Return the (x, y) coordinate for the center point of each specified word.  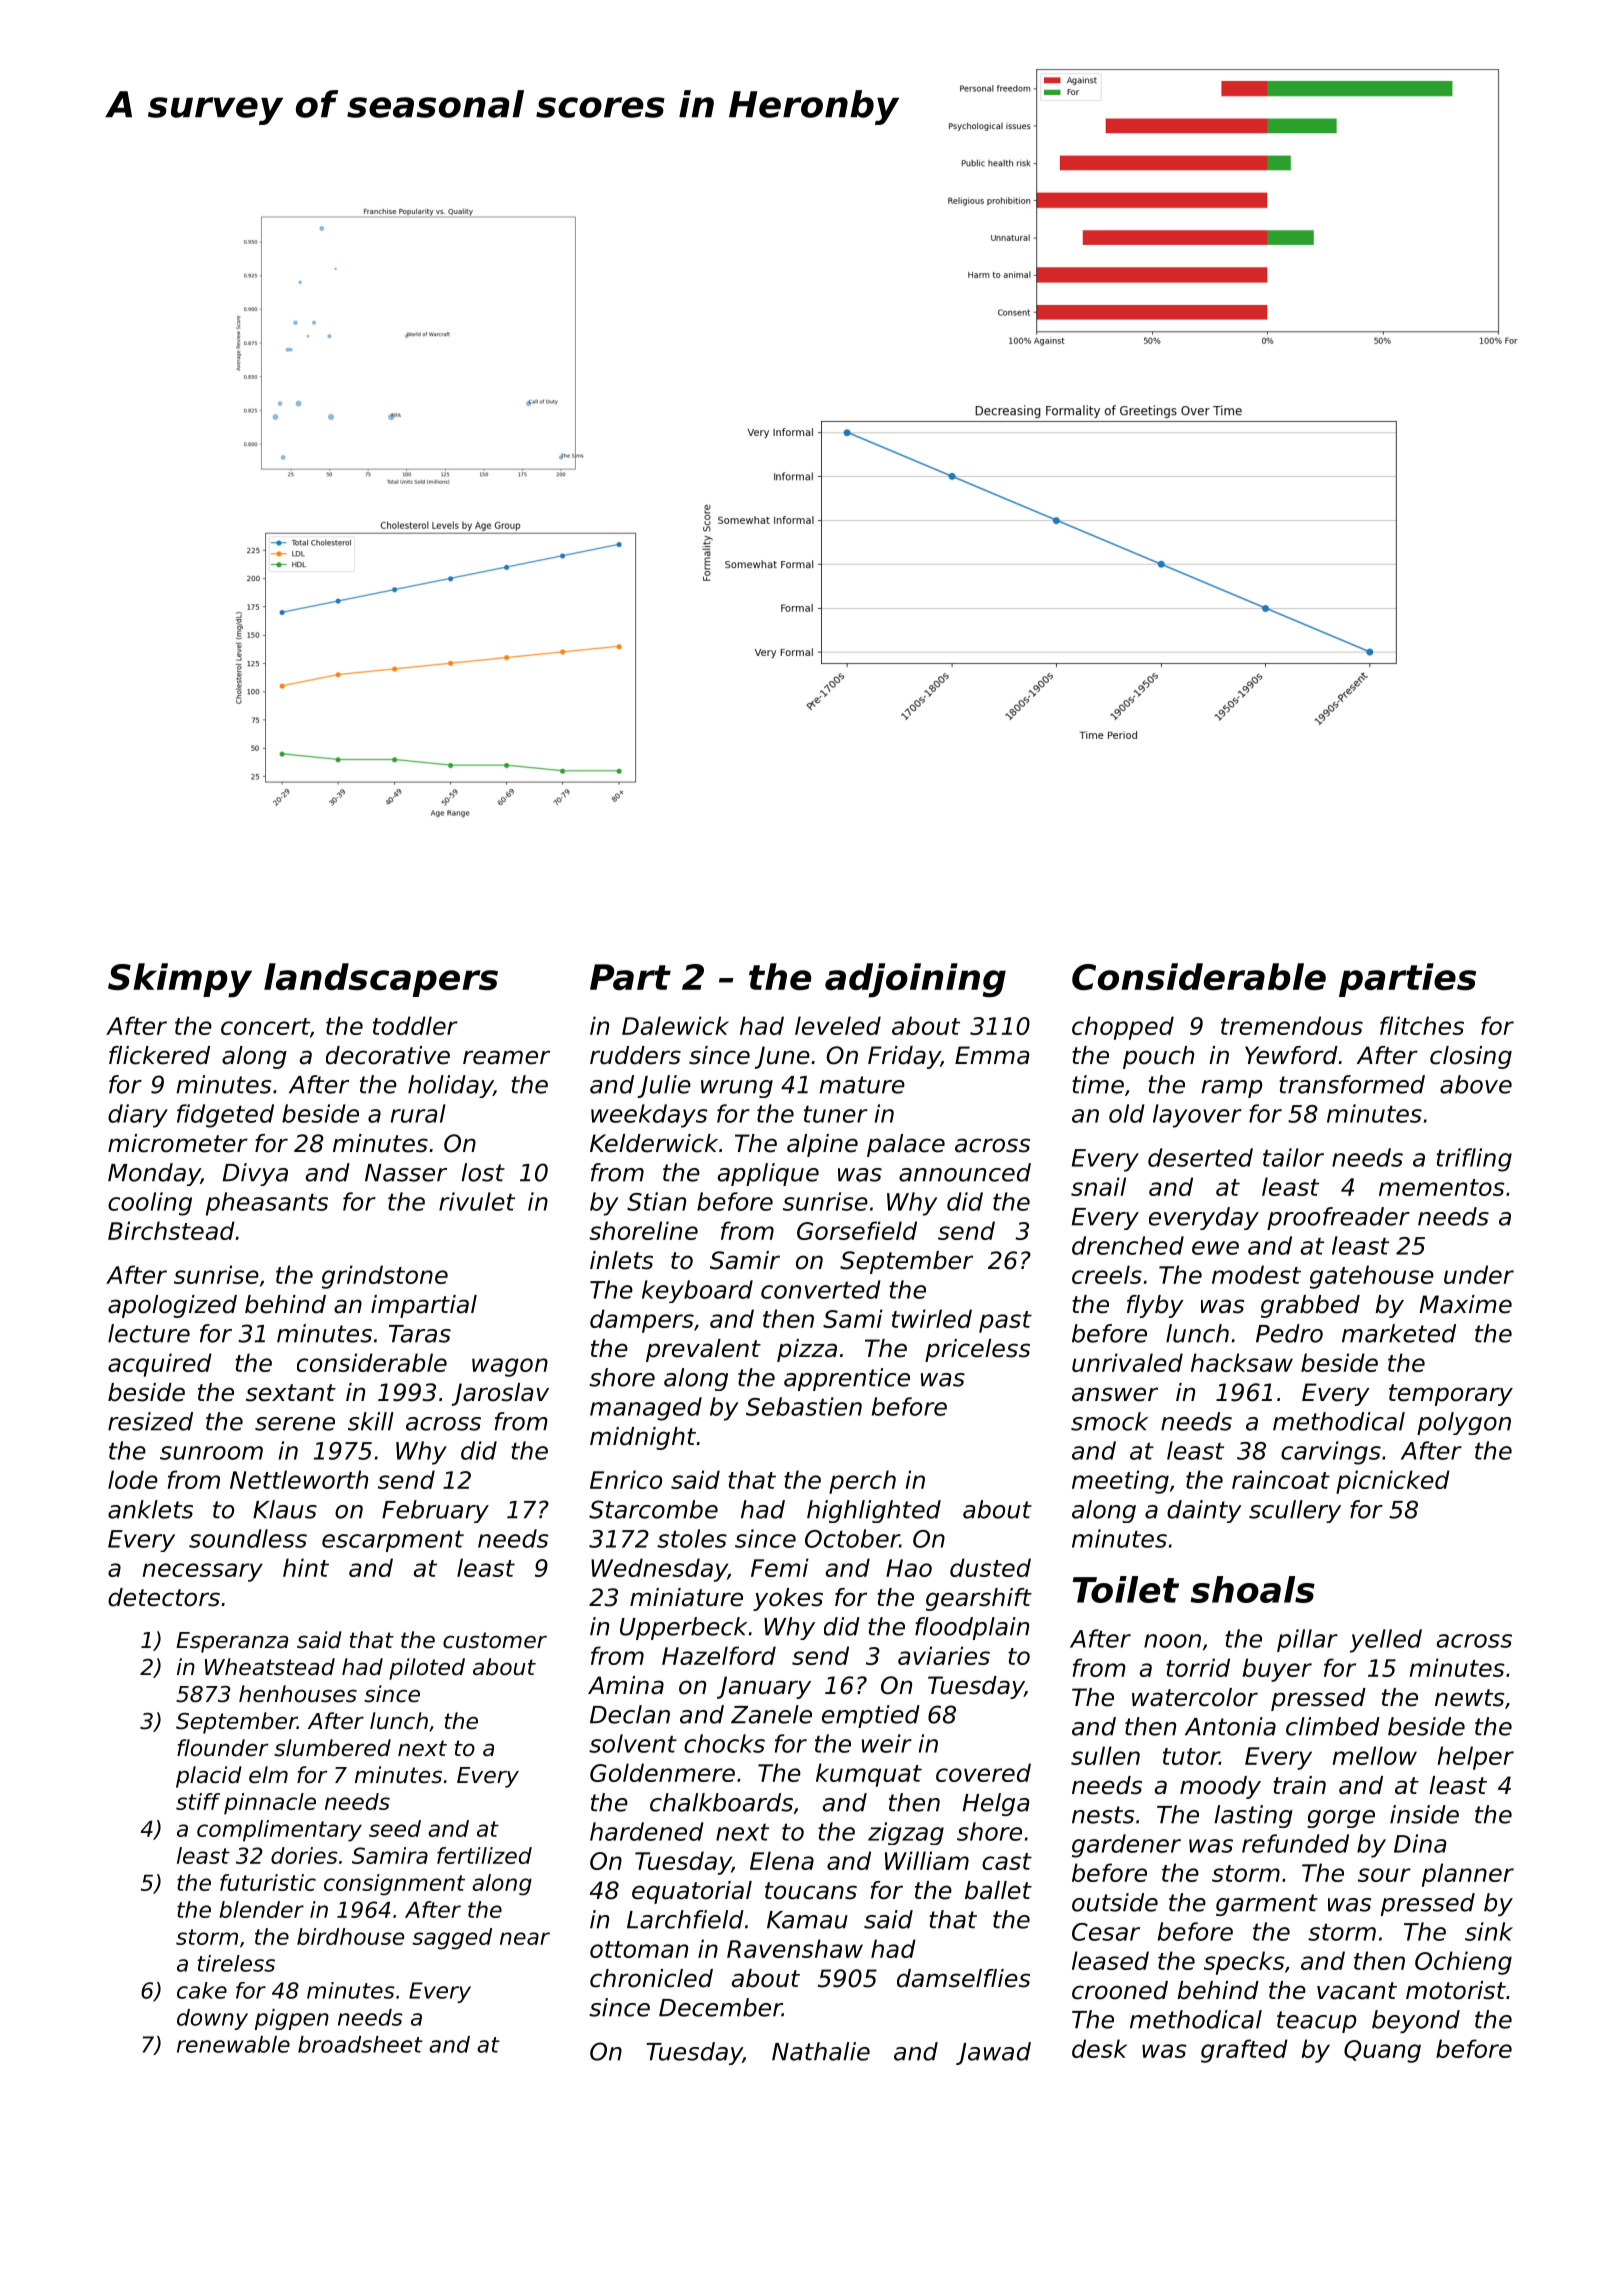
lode (133, 1479)
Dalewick (675, 1025)
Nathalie (821, 2051)
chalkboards (721, 1802)
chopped (1123, 1028)
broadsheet (360, 2044)
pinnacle (270, 1804)
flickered (159, 1055)
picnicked (1393, 1482)
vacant (1357, 1991)
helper (1475, 1758)
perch (862, 1482)
